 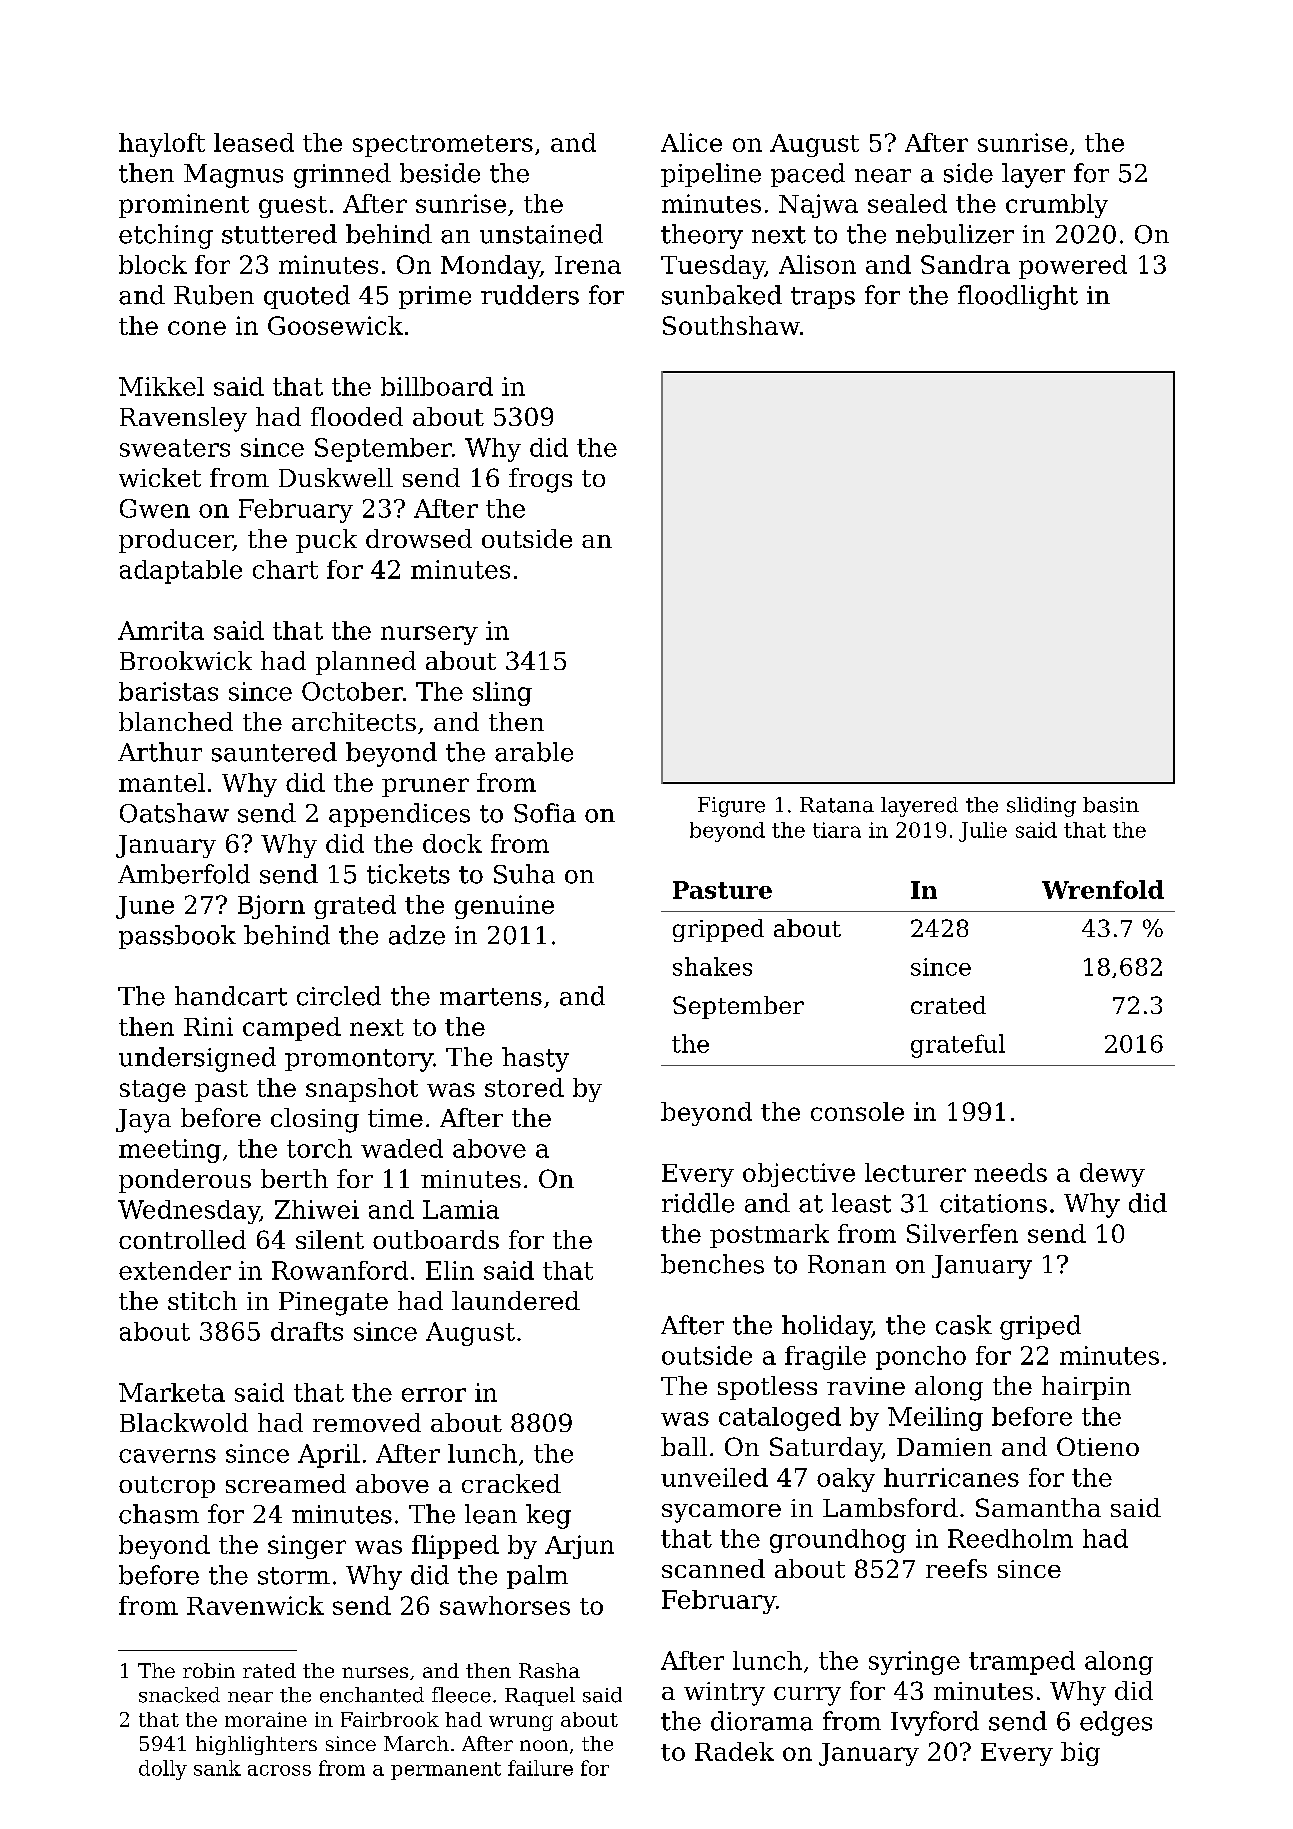 I want to click on hasty, so click(x=535, y=1059).
